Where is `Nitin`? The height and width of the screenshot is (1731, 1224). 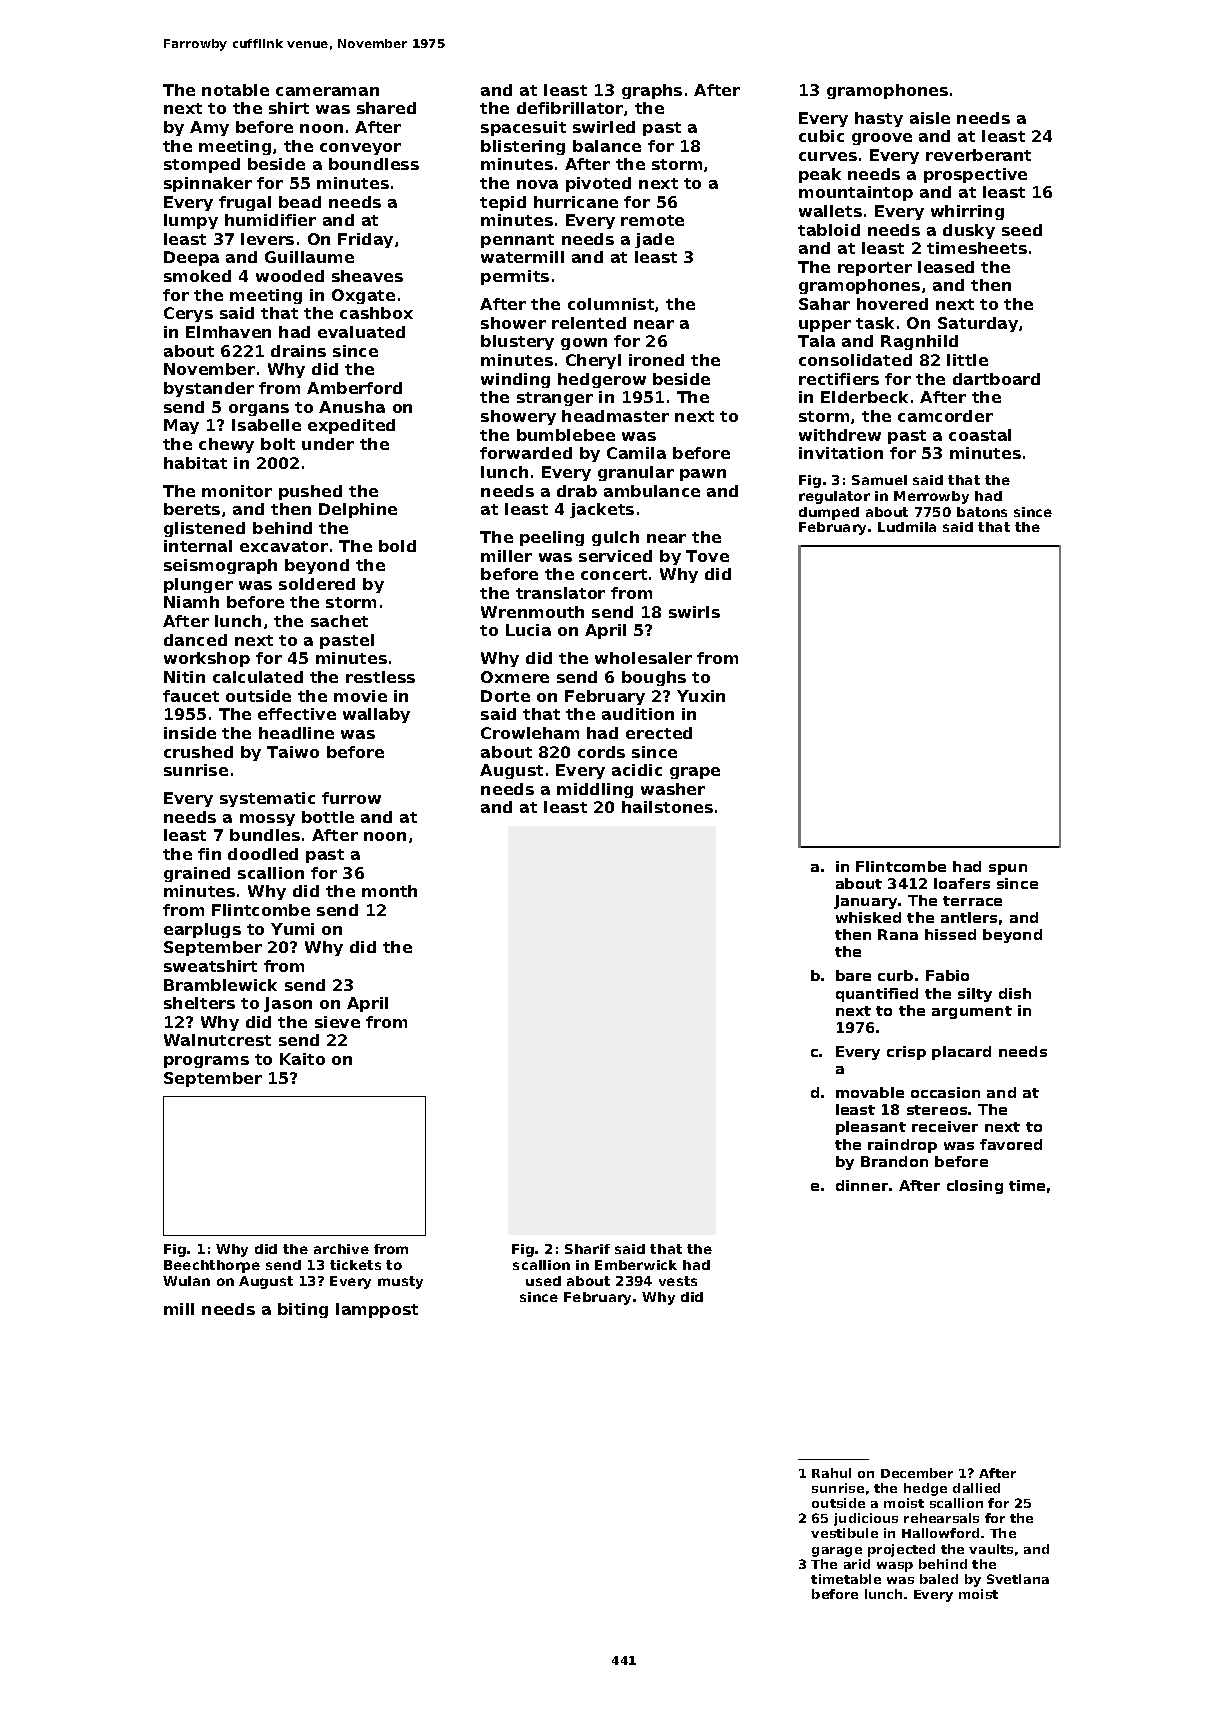
Nitin is located at coordinates (184, 677).
